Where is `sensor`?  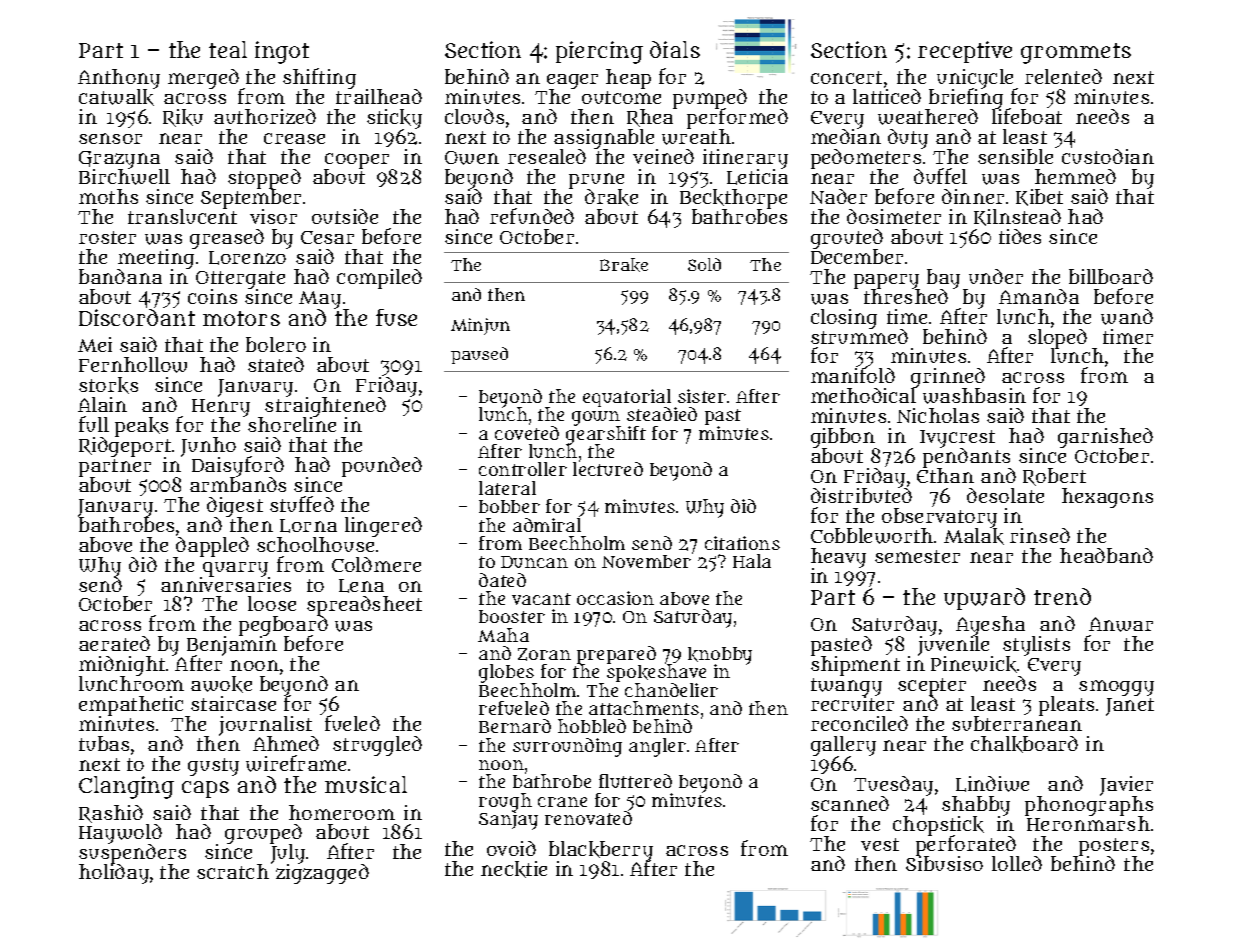
sensor is located at coordinates (110, 138).
